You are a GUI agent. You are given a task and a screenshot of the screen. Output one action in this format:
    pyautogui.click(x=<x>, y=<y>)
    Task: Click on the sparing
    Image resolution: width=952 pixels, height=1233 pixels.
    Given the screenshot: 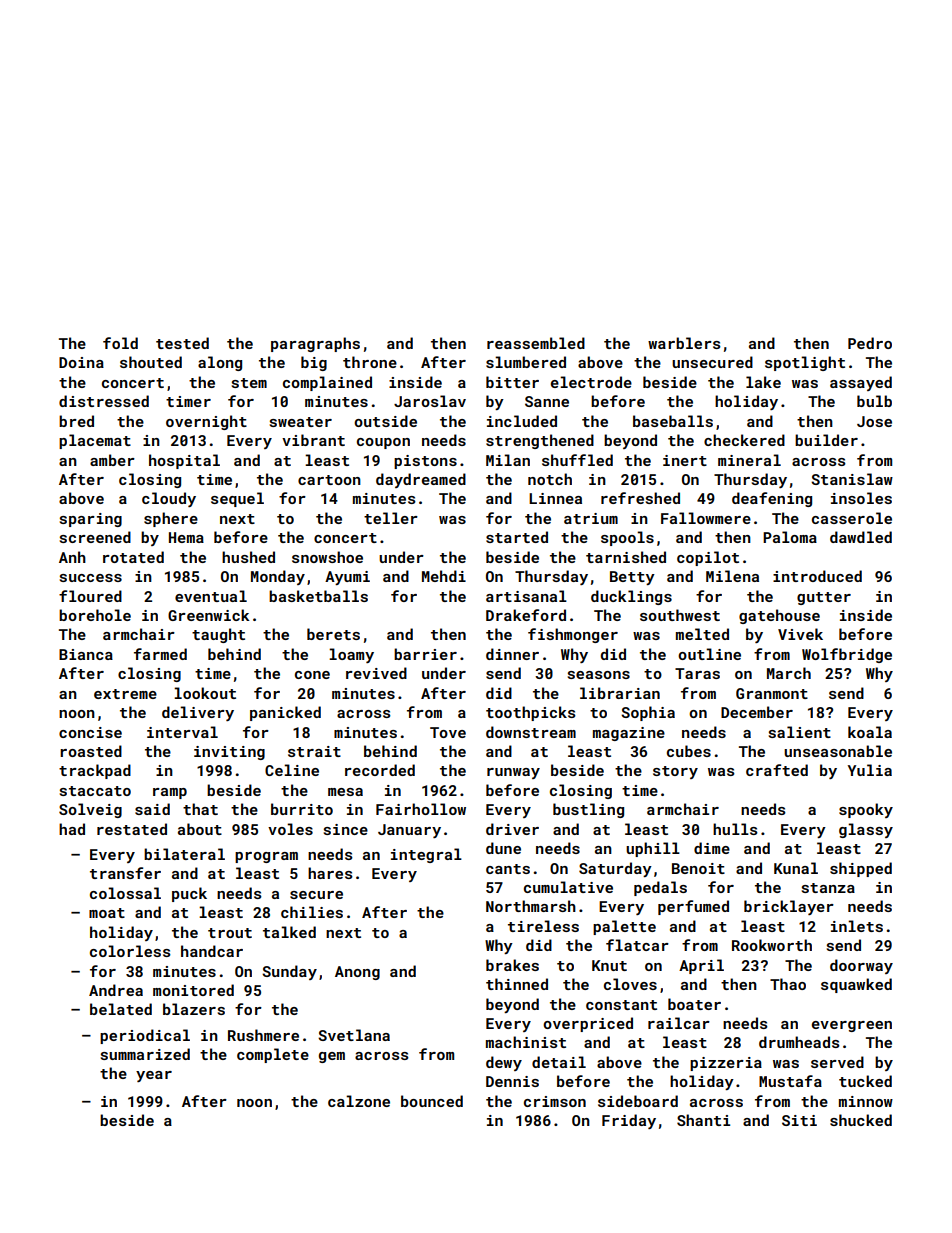 What is the action you would take?
    pyautogui.click(x=91, y=520)
